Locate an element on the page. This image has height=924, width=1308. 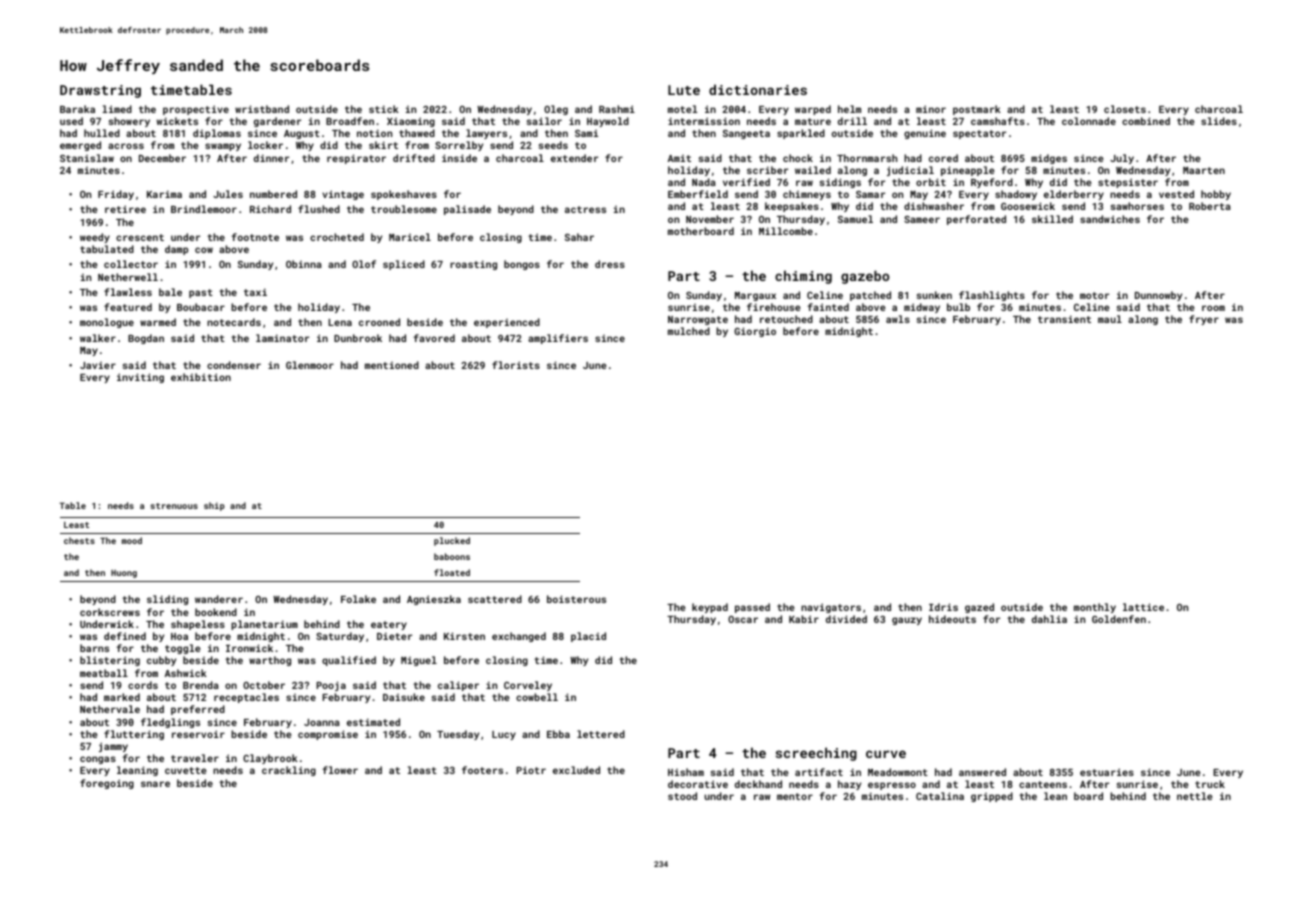
Idris is located at coordinates (943, 607).
